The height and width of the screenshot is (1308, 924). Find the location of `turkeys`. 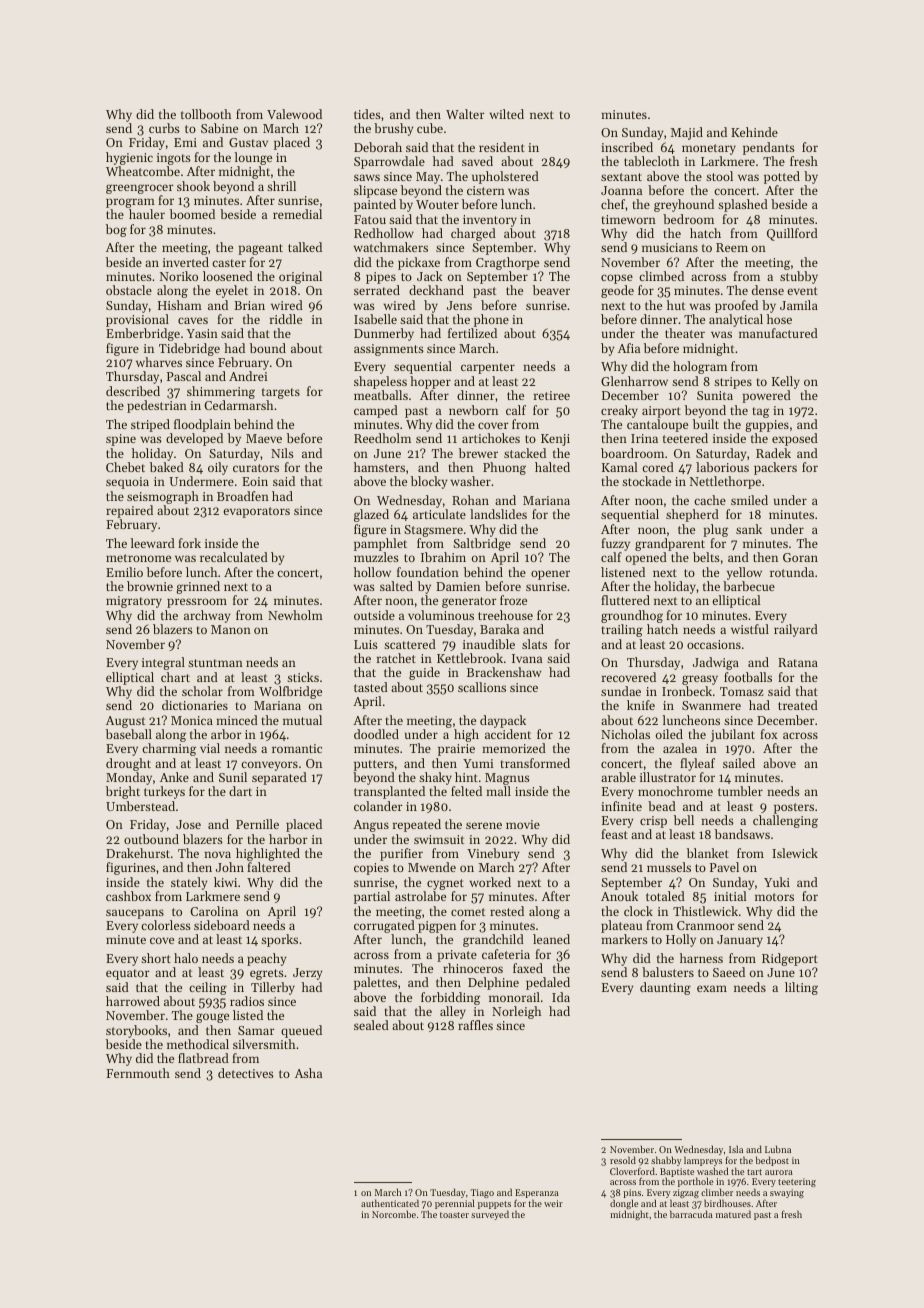

turkeys is located at coordinates (164, 792).
